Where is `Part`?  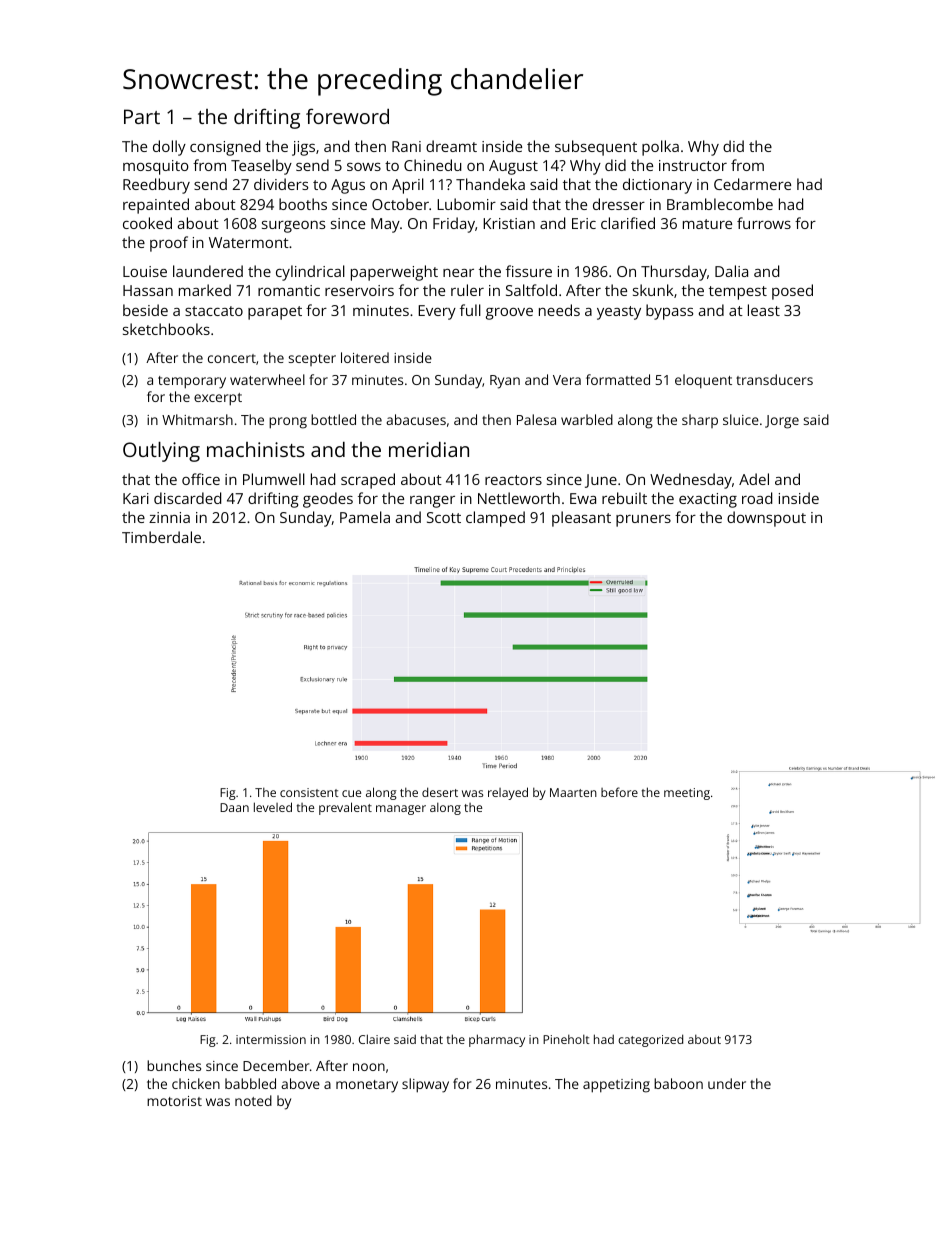
Part is located at coordinates (142, 116).
